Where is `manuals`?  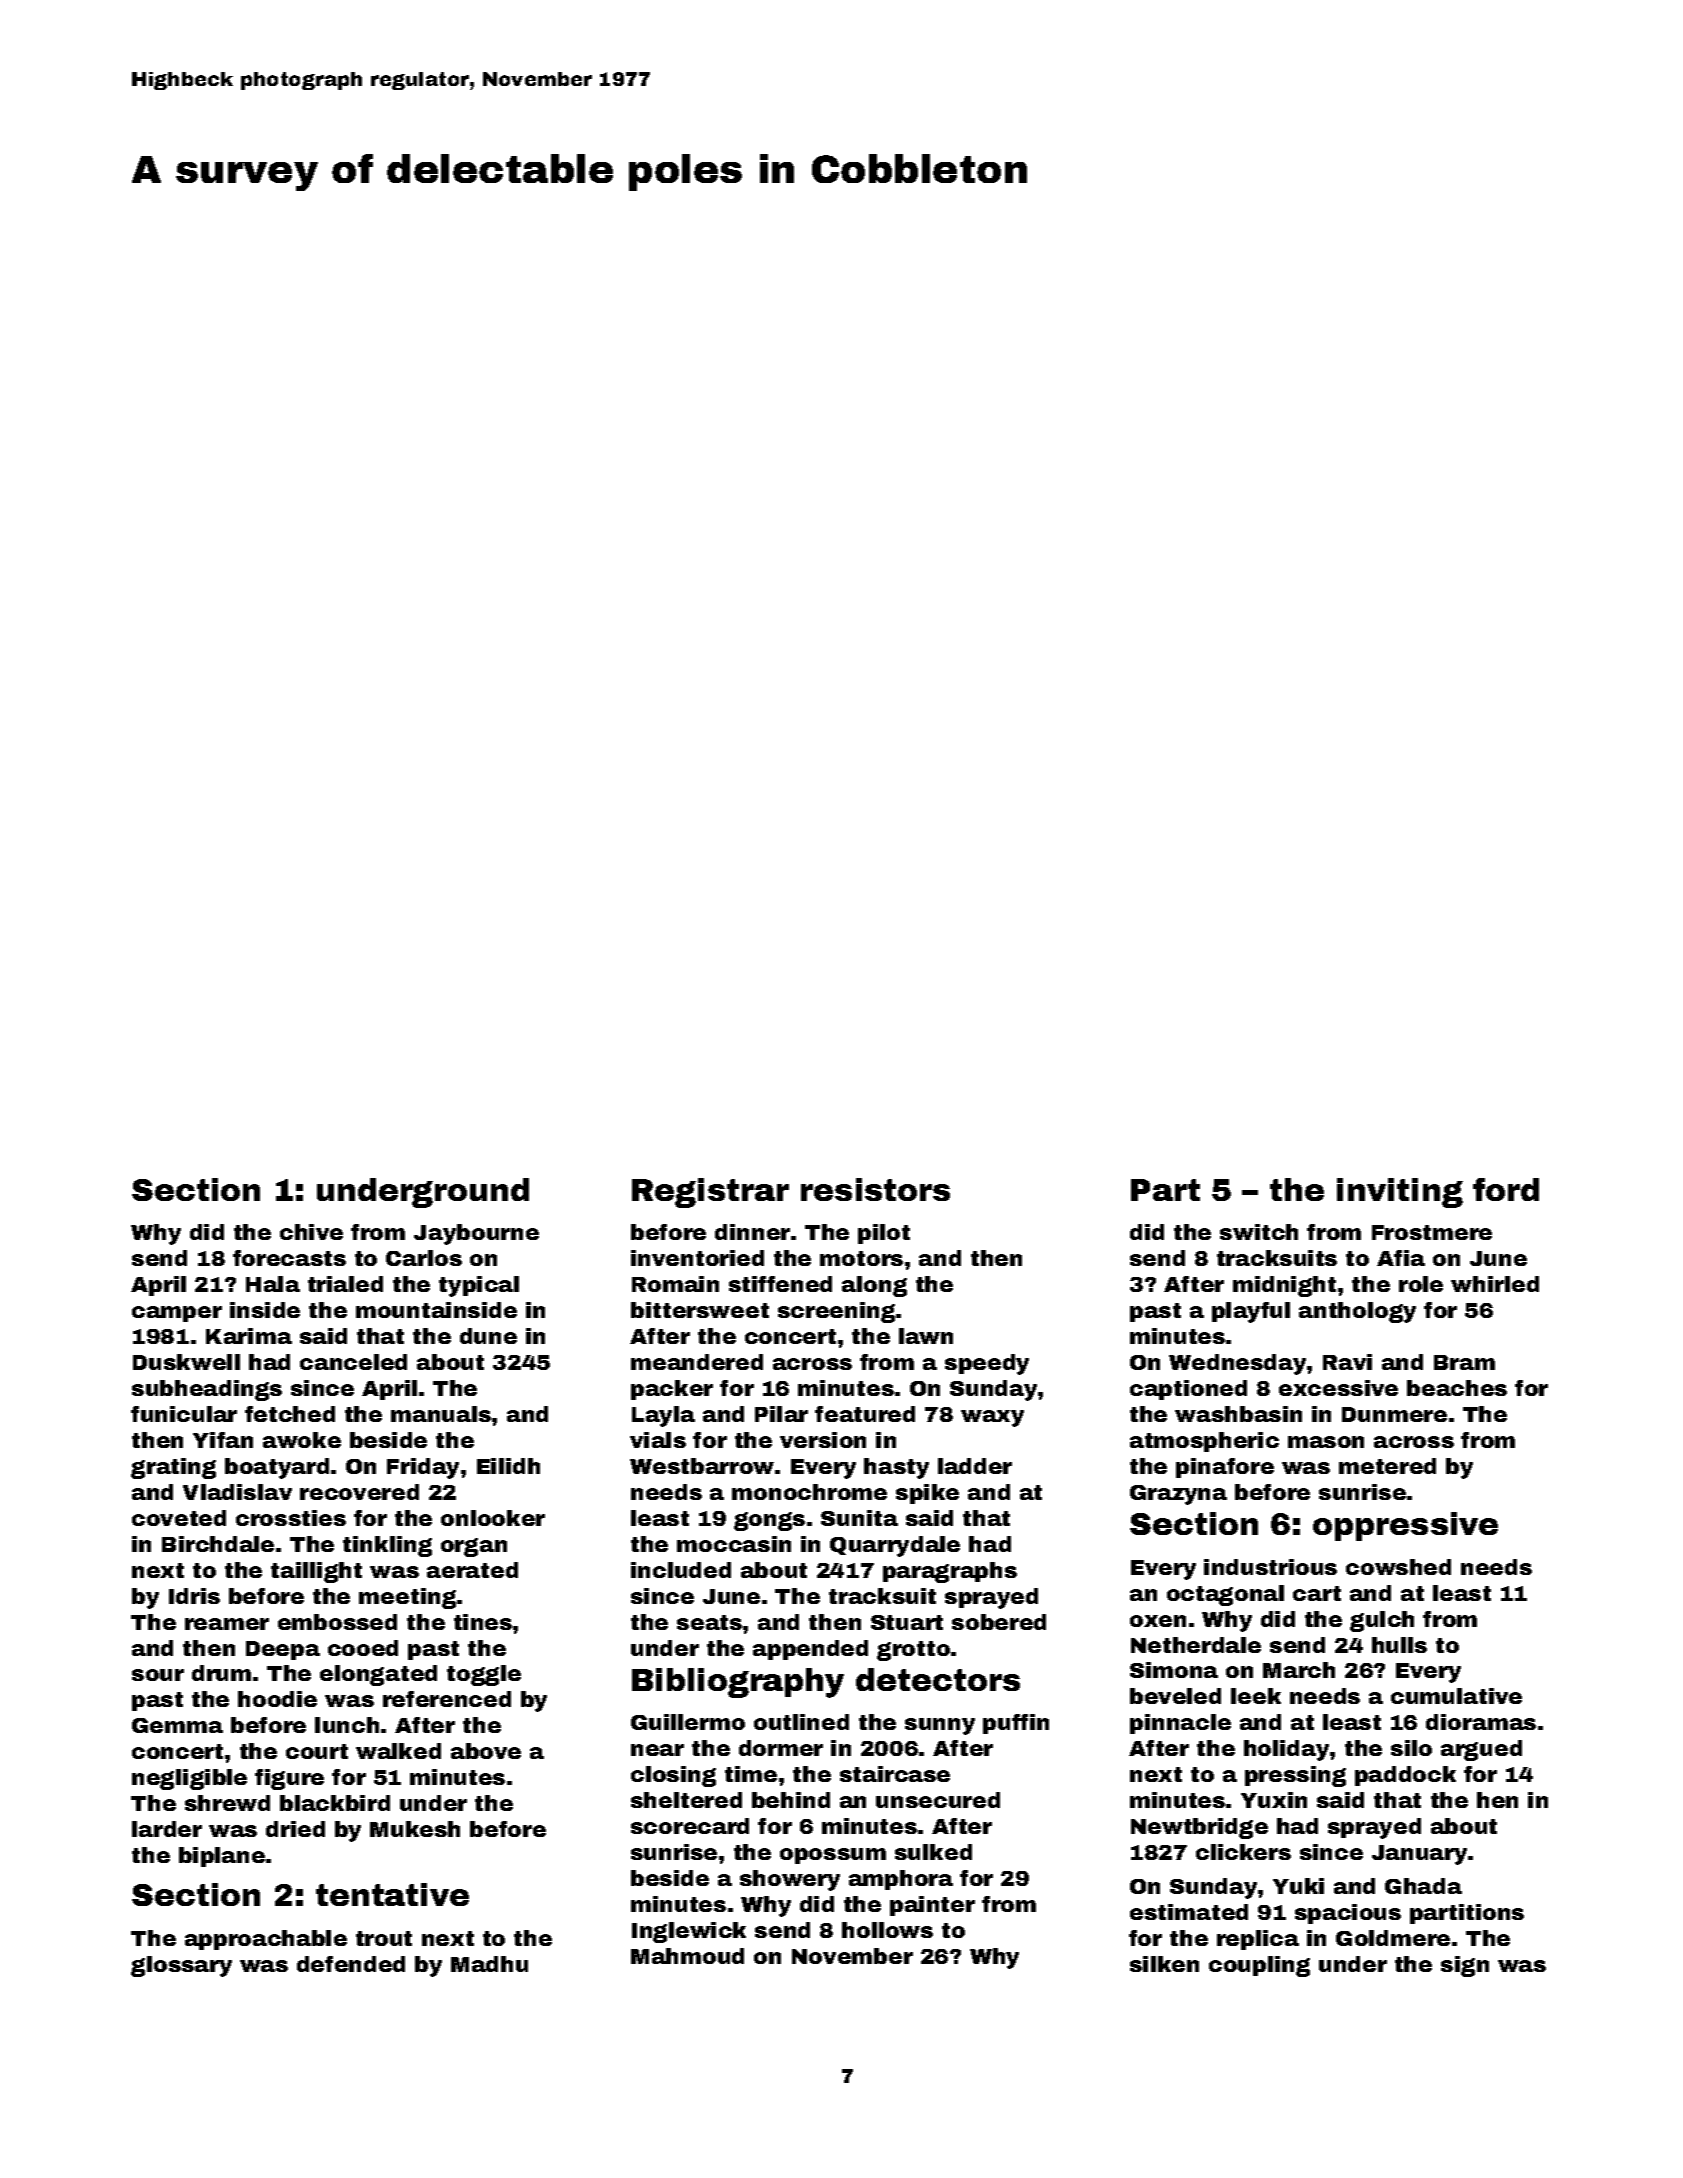
manuals is located at coordinates (441, 1414).
